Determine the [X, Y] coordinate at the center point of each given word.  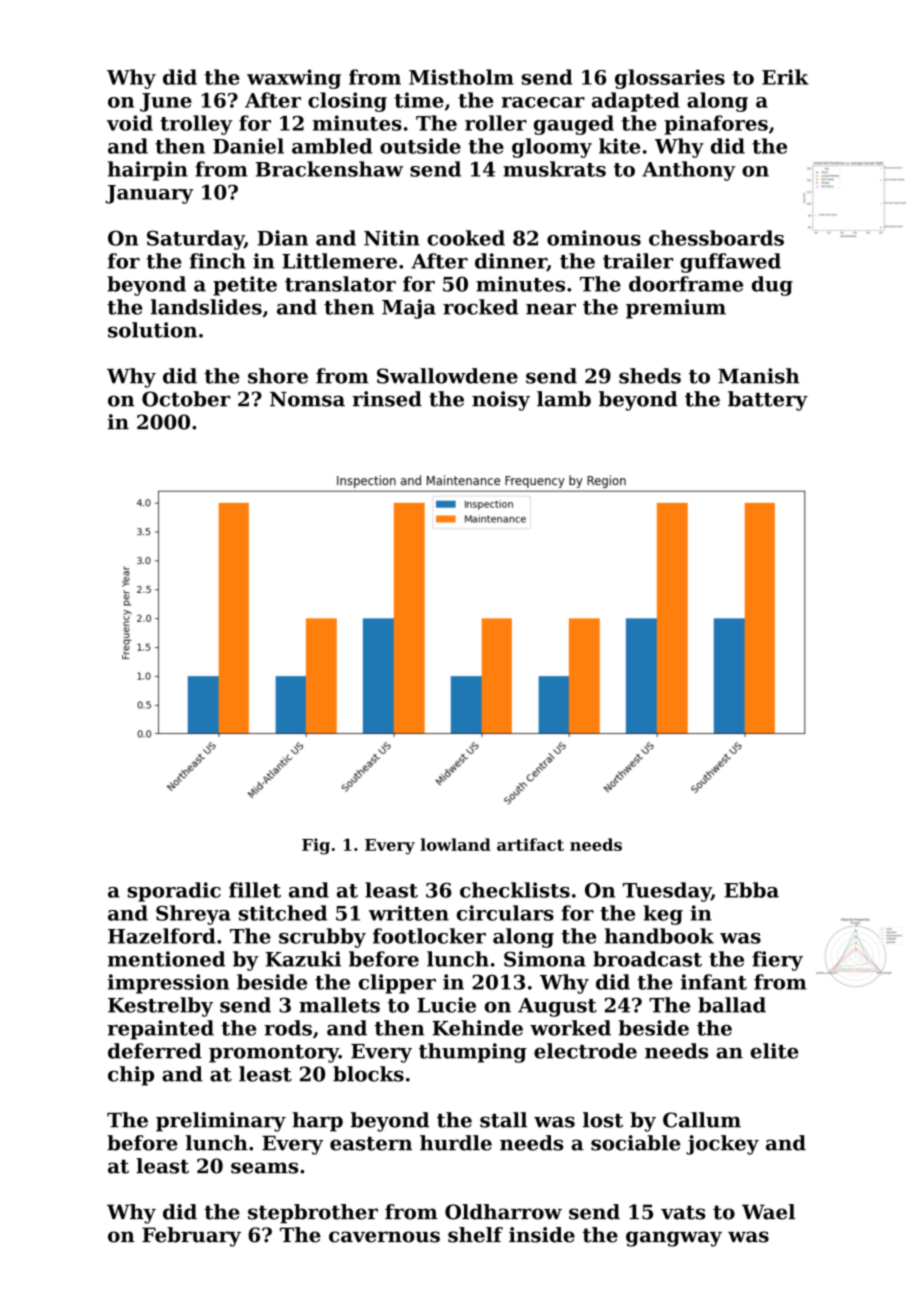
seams [264, 1168]
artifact [530, 844]
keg [663, 915]
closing [347, 102]
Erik [785, 77]
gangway [674, 1239]
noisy [501, 401]
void [130, 123]
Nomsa [307, 399]
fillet [255, 890]
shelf [475, 1235]
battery [768, 401]
